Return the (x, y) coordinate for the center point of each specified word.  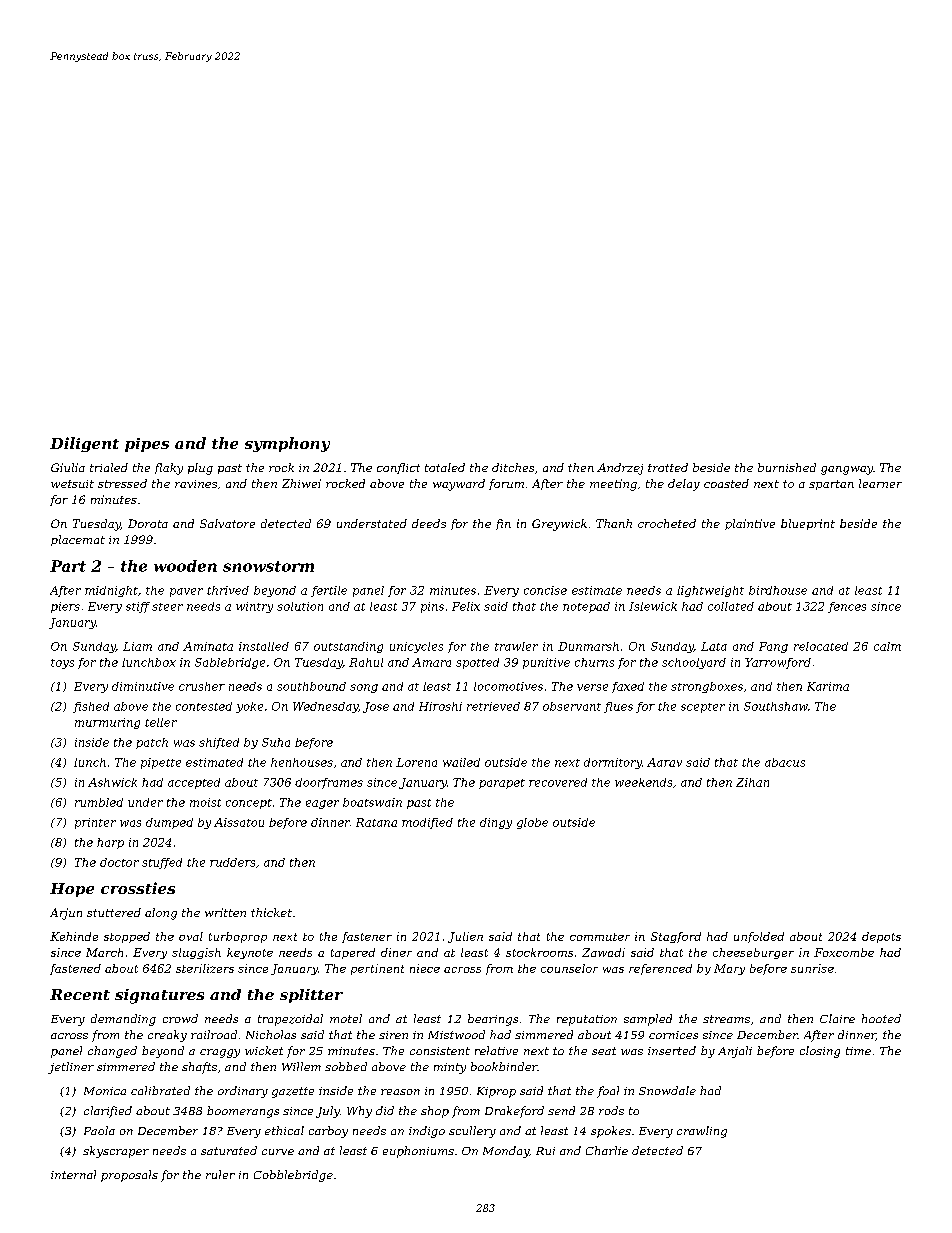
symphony (287, 444)
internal (73, 1174)
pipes (147, 445)
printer (95, 823)
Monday (506, 1152)
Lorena (416, 762)
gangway (847, 470)
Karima (828, 686)
